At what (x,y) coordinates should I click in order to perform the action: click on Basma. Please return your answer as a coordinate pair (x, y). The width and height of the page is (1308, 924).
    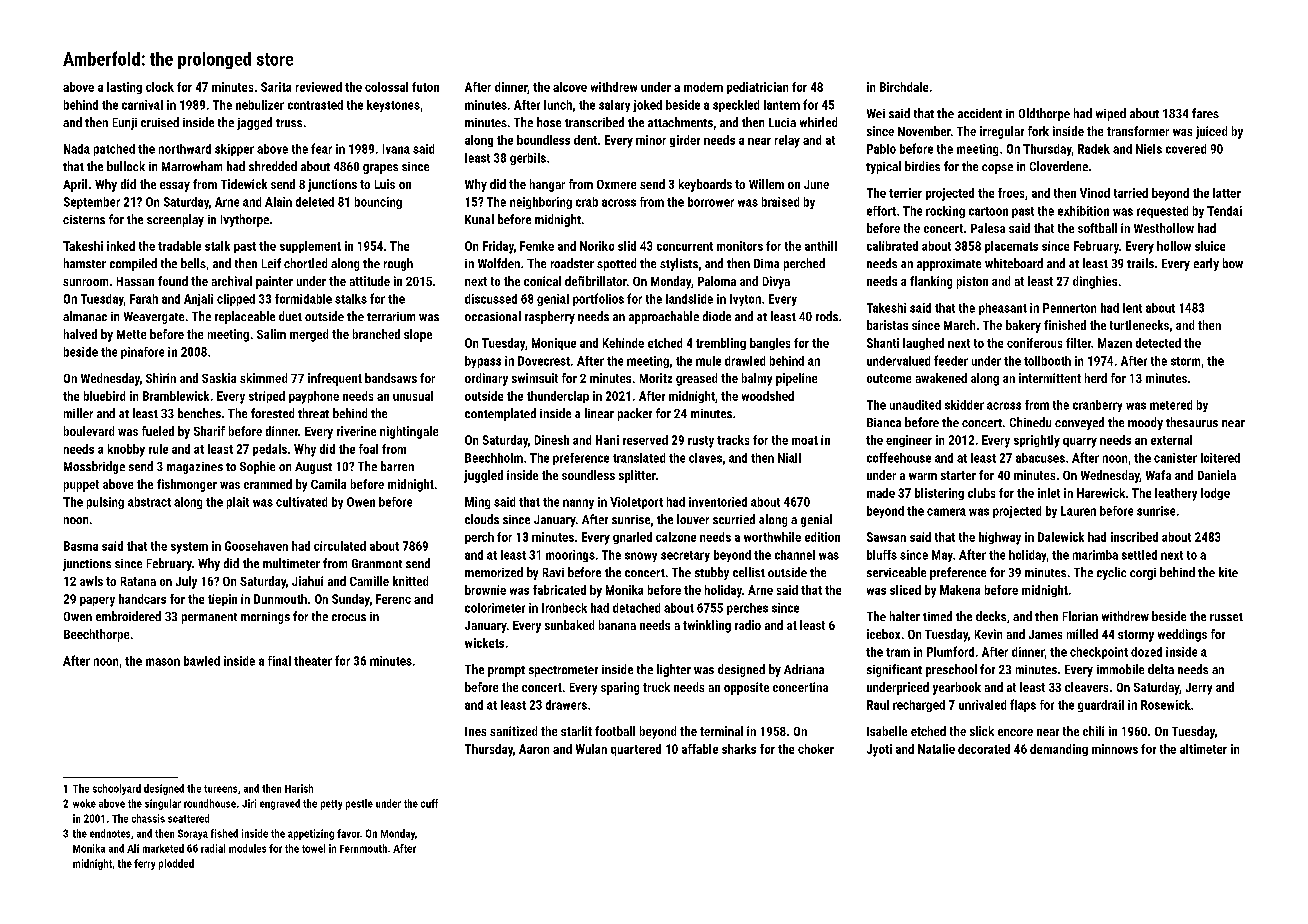
    Looking at the image, I should click on (81, 546).
